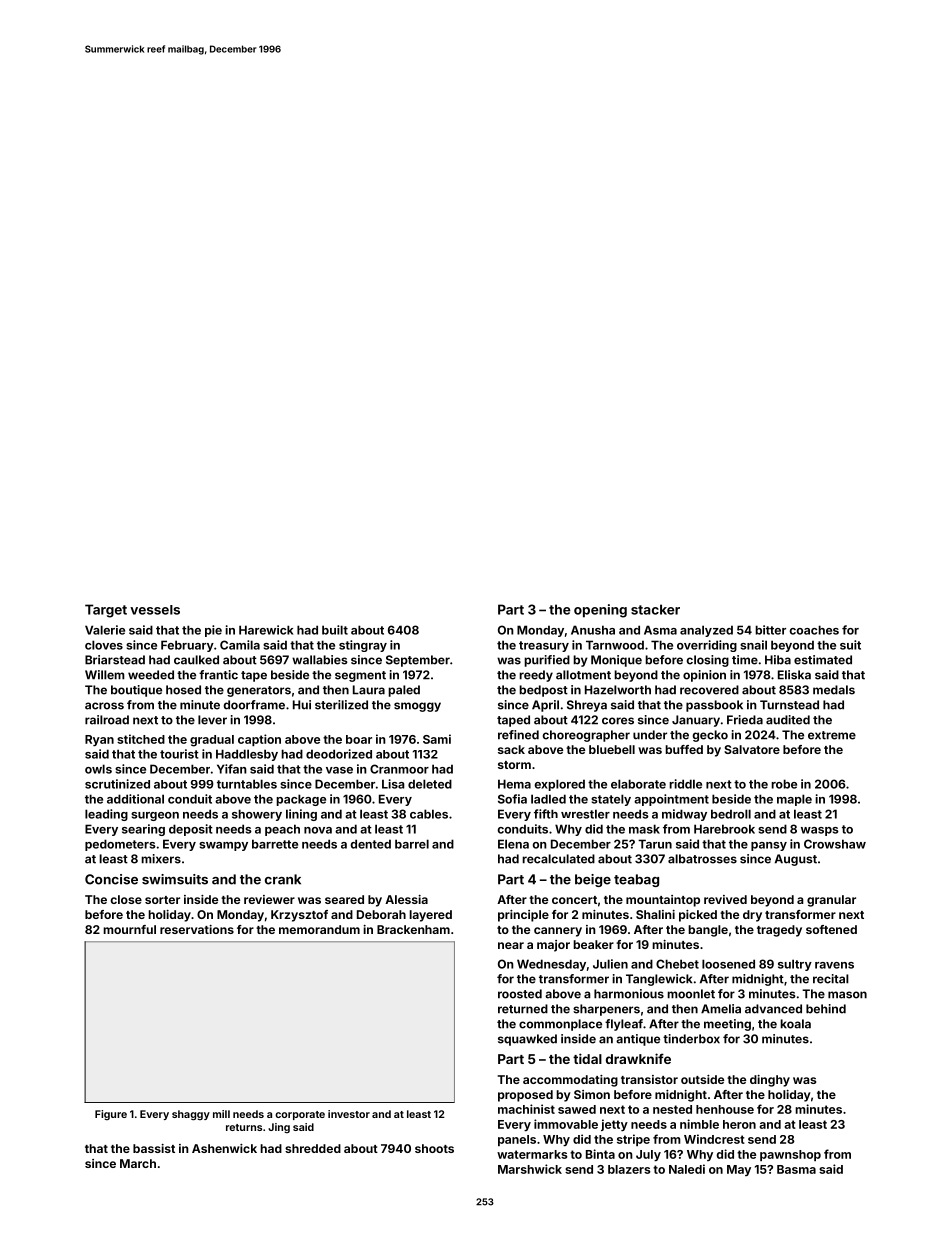 This page has width=952, height=1233. I want to click on stacker, so click(655, 609).
